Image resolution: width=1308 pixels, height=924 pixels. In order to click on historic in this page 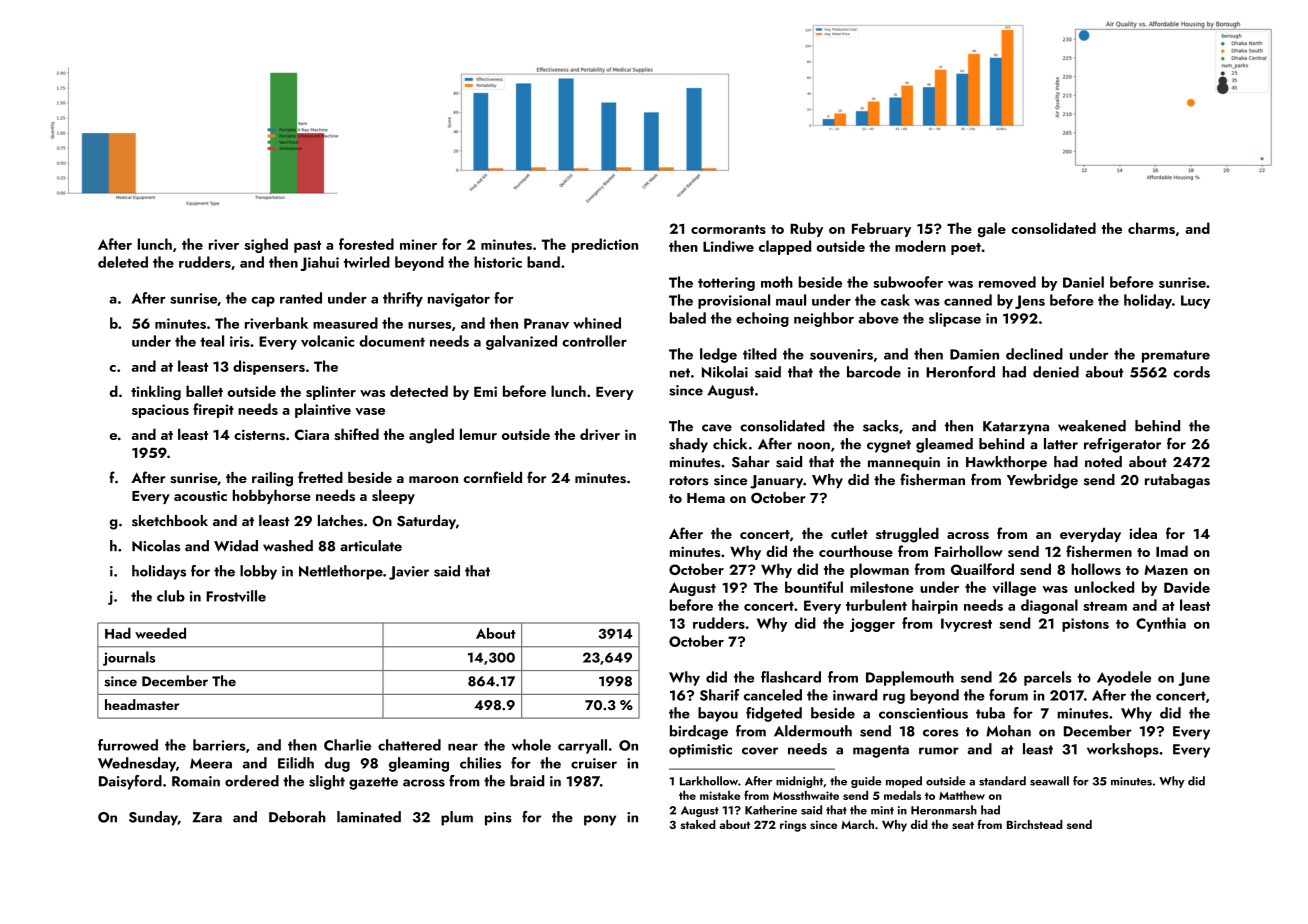, I will do `click(498, 262)`.
